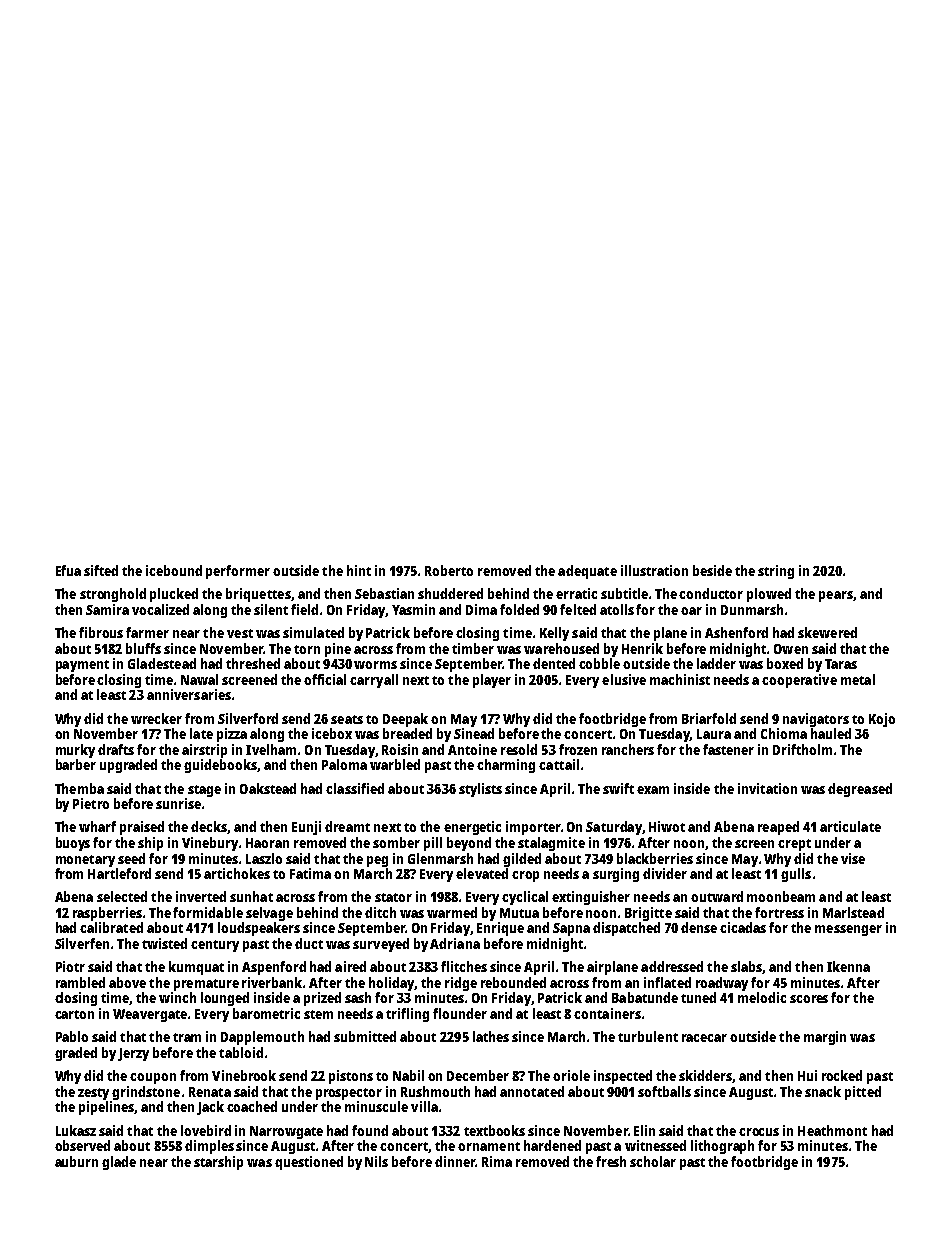 The image size is (952, 1233). What do you see at coordinates (513, 982) in the page?
I see `rebounded` at bounding box center [513, 982].
